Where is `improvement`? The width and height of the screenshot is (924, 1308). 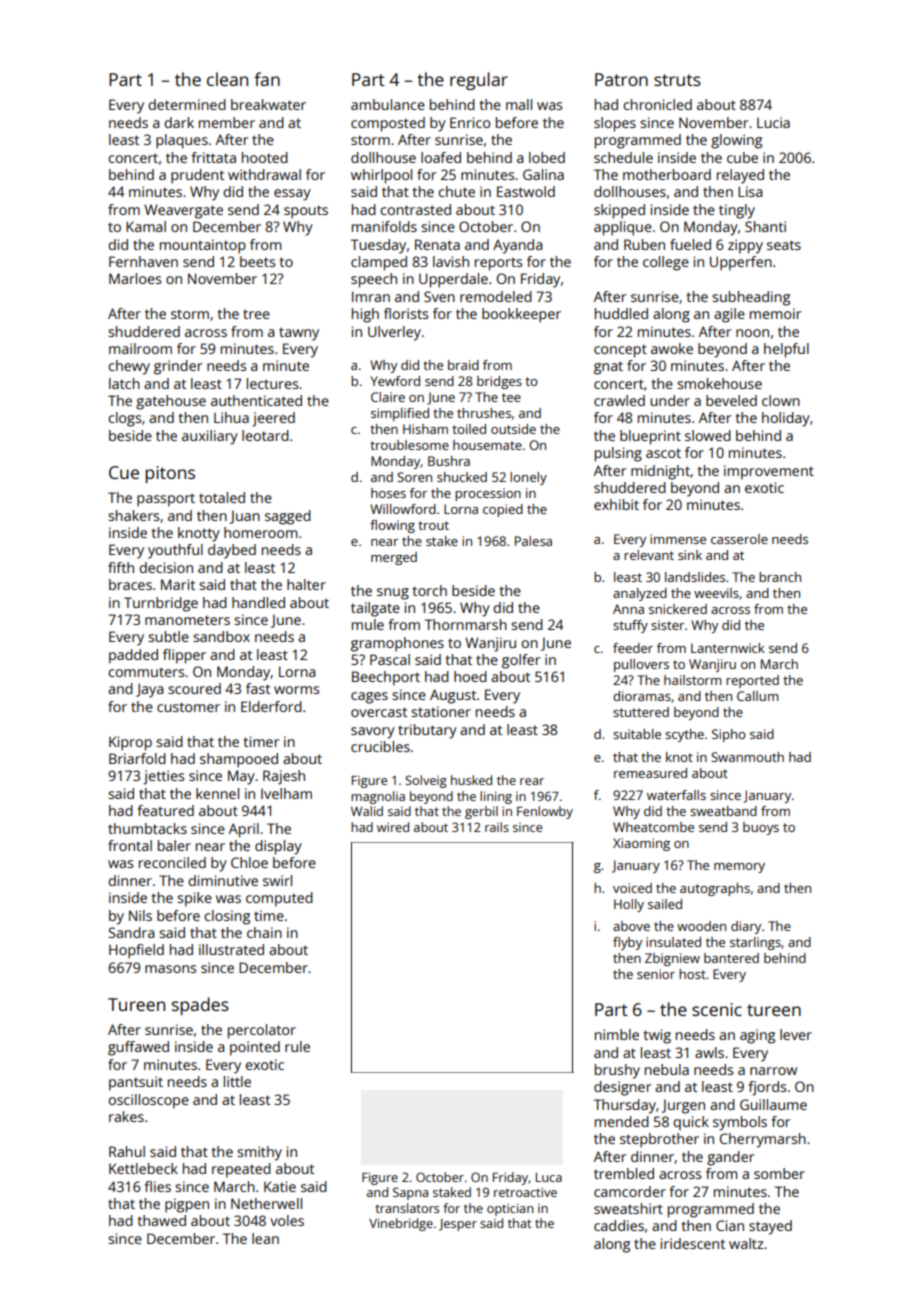 improvement is located at coordinates (769, 472).
